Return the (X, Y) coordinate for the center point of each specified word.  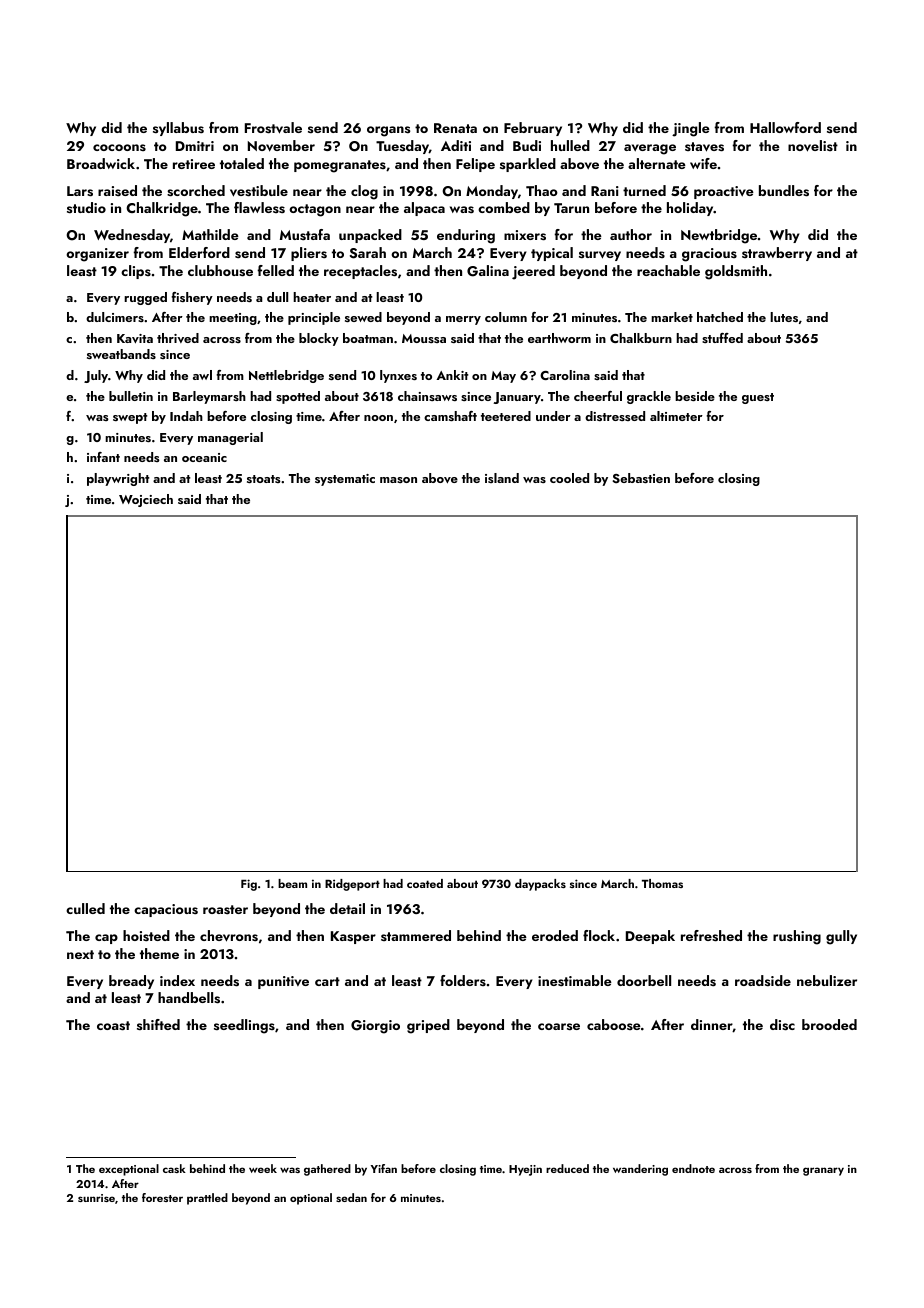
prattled (207, 1199)
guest (758, 398)
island (502, 478)
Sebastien (641, 478)
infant (103, 457)
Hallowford (785, 127)
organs (388, 131)
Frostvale (273, 128)
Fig (249, 885)
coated (425, 883)
